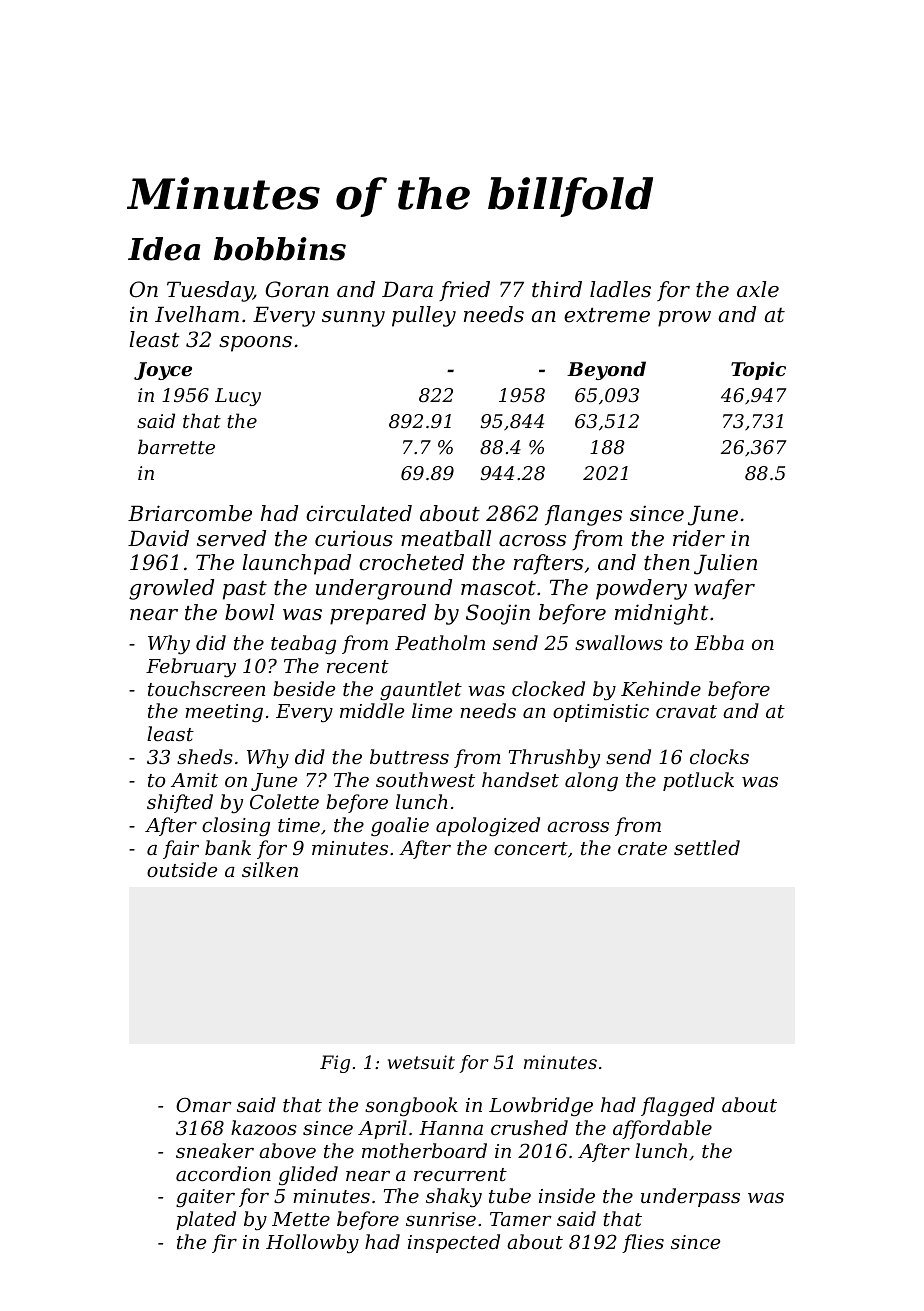  What do you see at coordinates (678, 1107) in the screenshot?
I see `flagged` at bounding box center [678, 1107].
